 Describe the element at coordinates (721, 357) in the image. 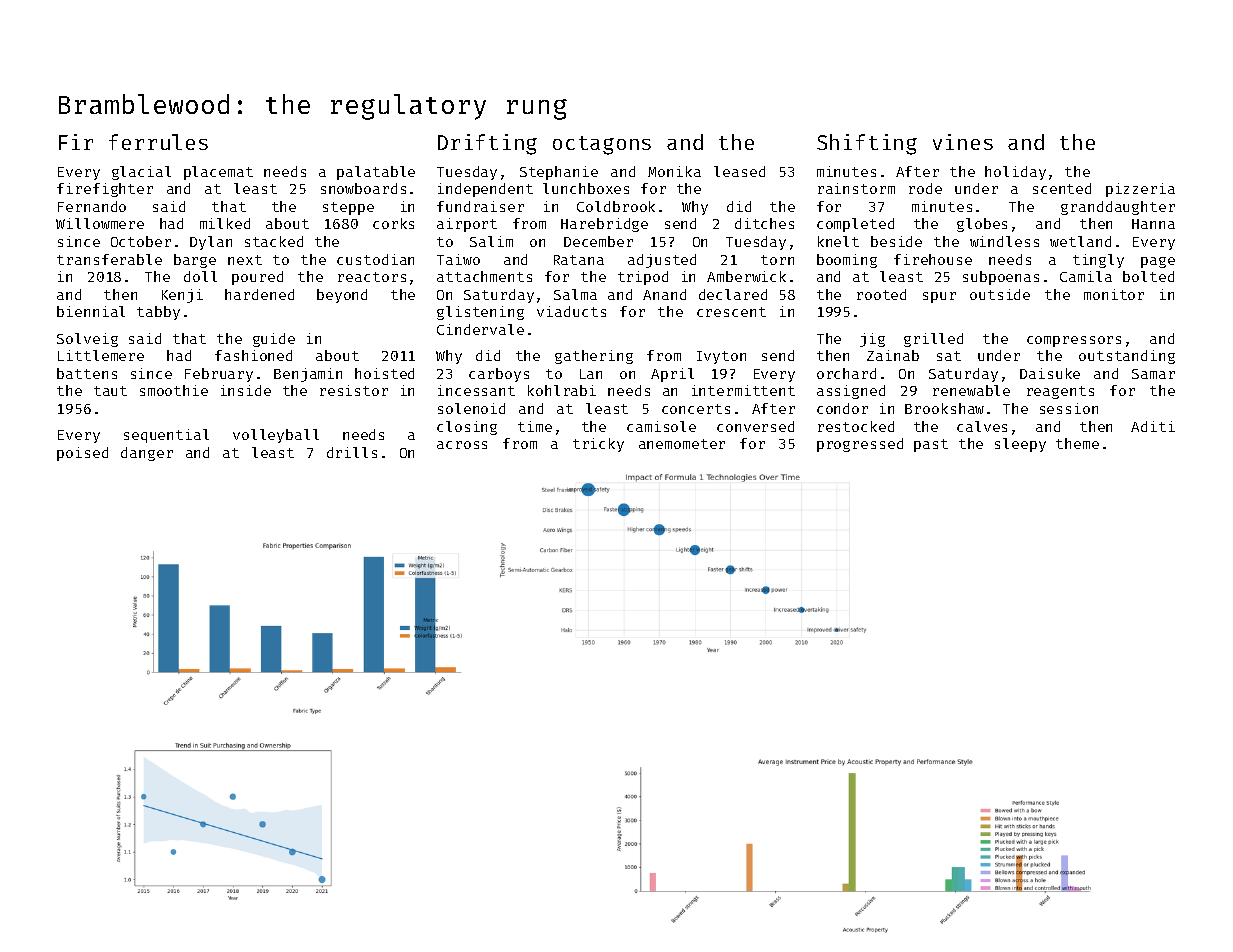

I see `Ivyton` at that location.
